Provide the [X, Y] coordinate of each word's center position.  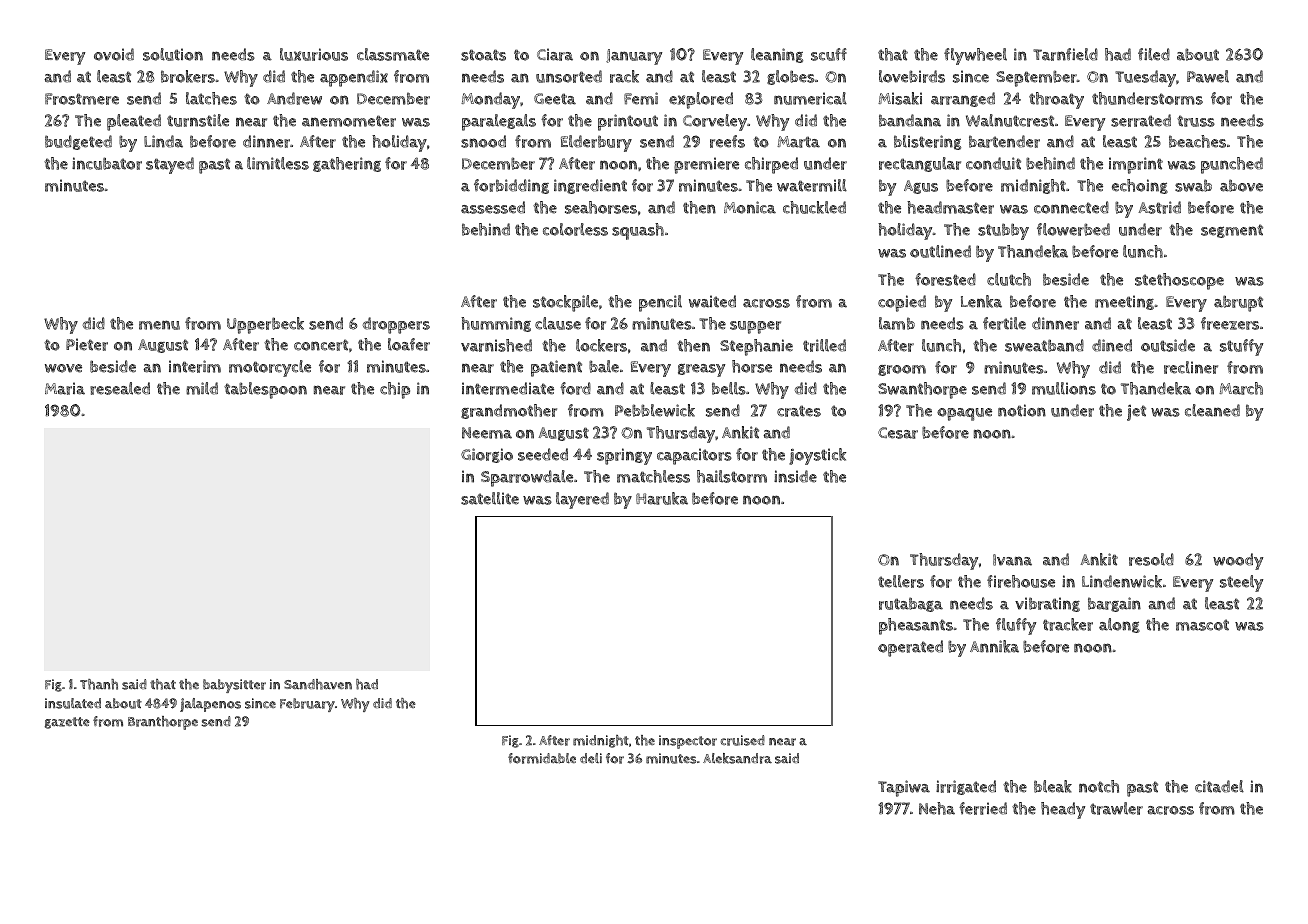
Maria [65, 388]
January [634, 57]
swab [1193, 185]
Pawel [1208, 76]
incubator [107, 163]
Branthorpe [163, 723]
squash [638, 231]
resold [1151, 559]
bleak [1053, 786]
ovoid [114, 54]
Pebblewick [655, 410]
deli [591, 758]
